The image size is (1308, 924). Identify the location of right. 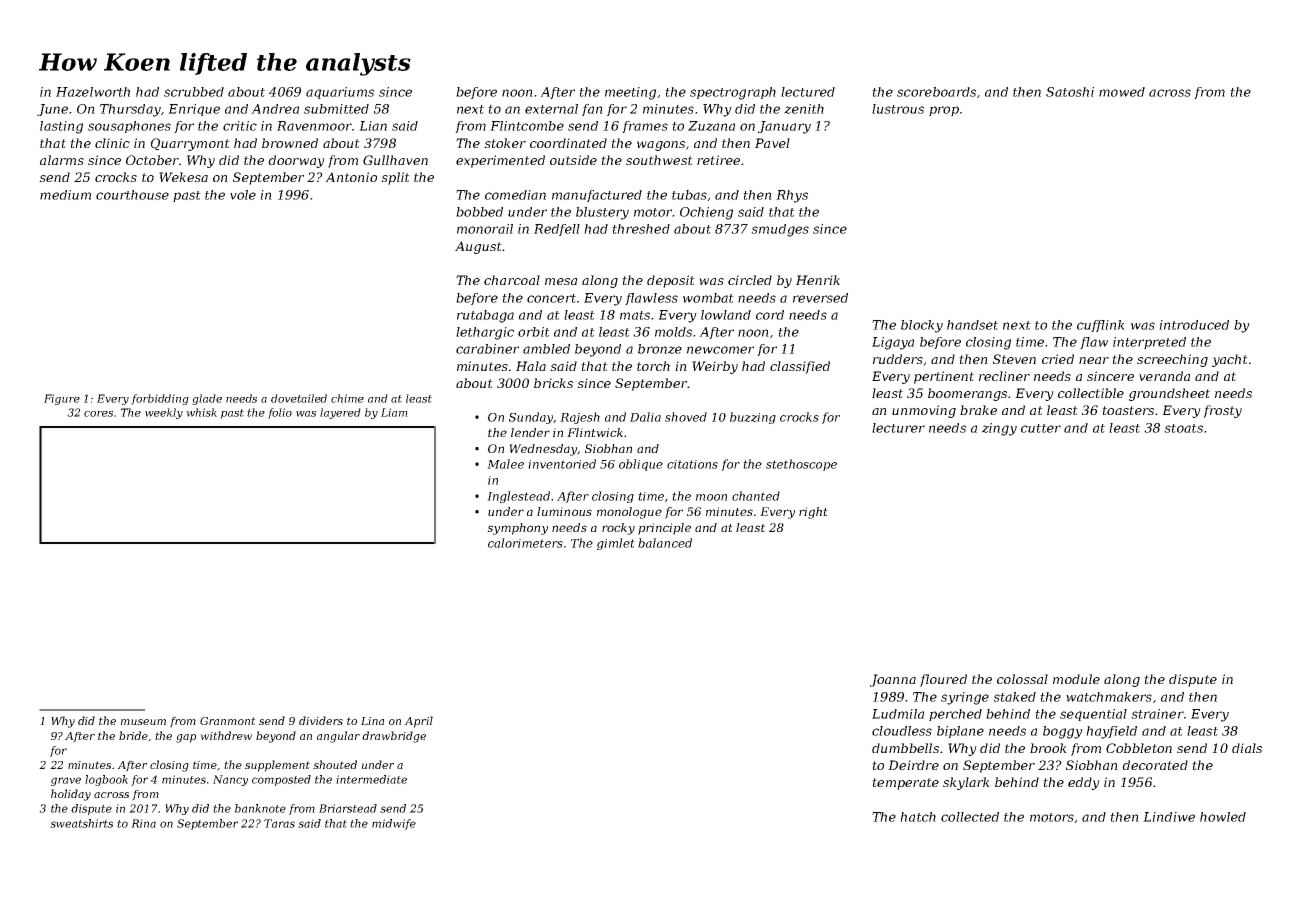
(813, 513).
